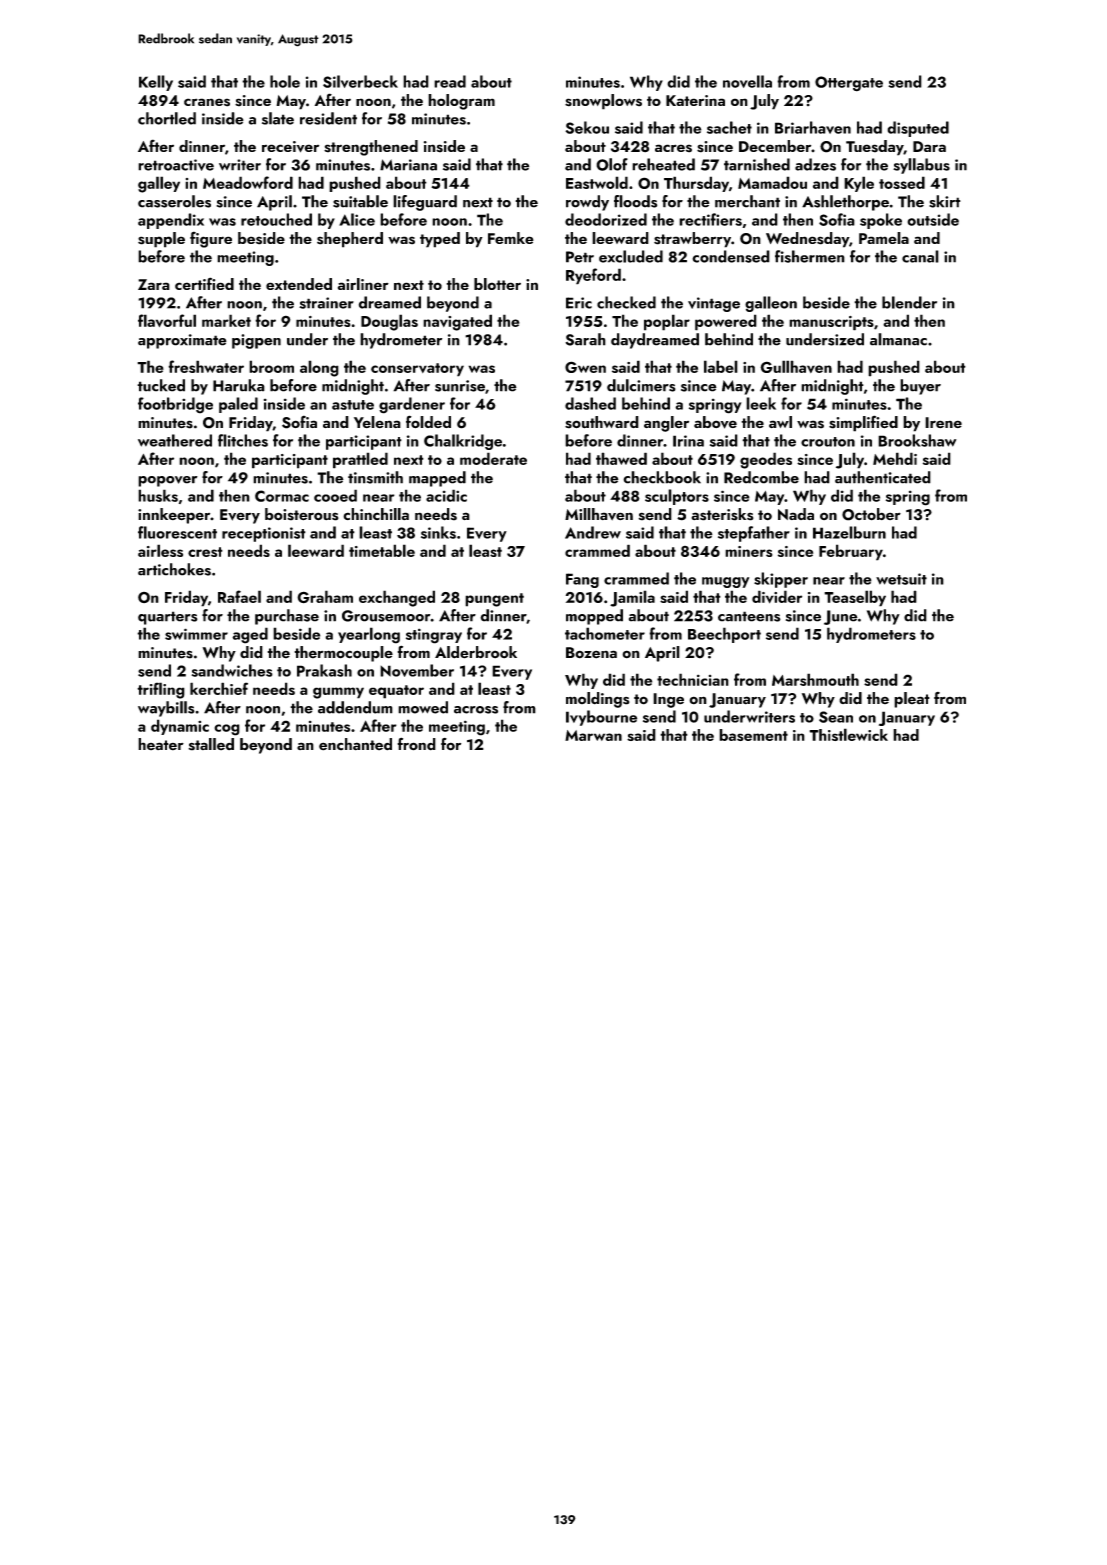 The height and width of the screenshot is (1565, 1107). I want to click on Andrew, so click(593, 532).
